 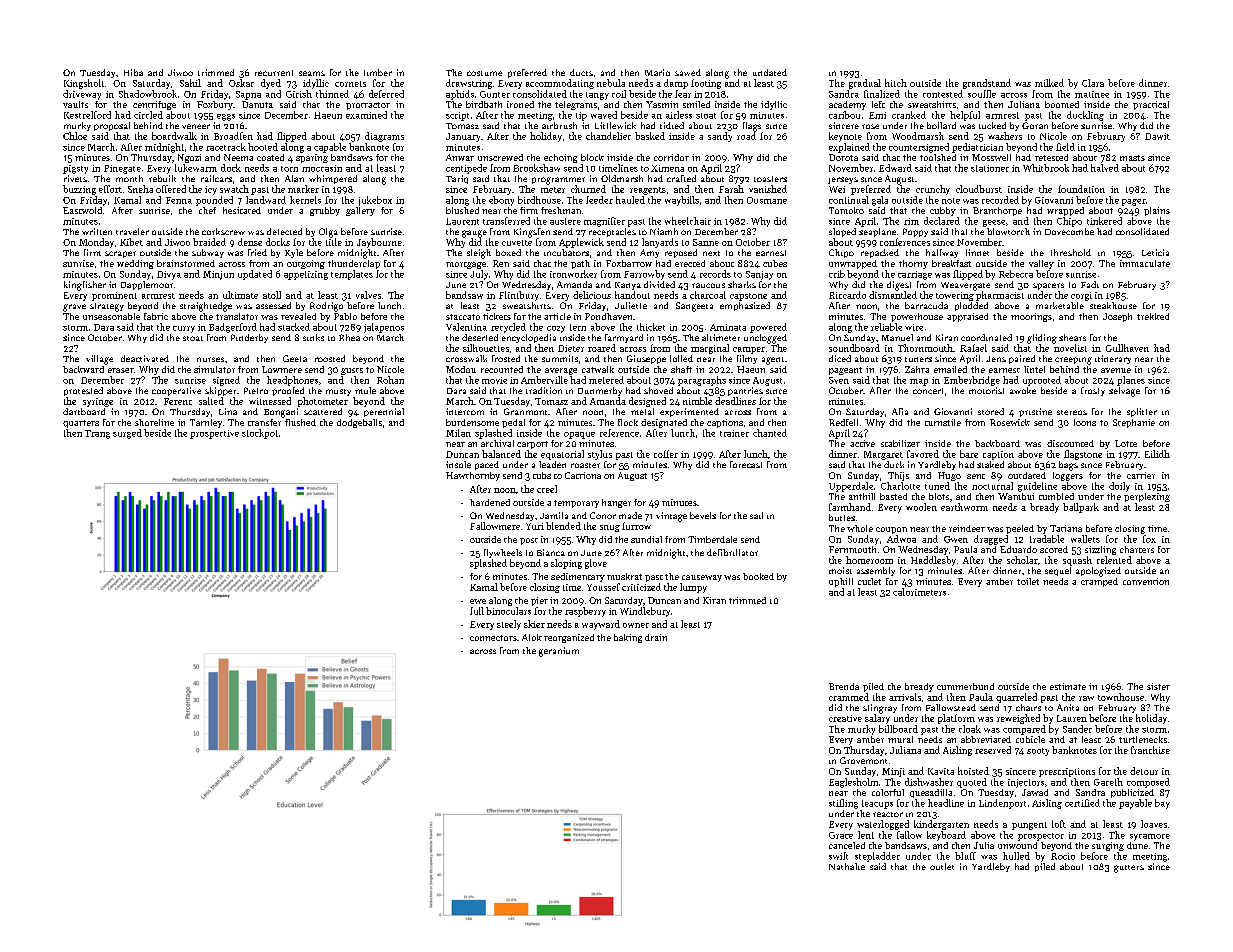 What do you see at coordinates (841, 835) in the page?
I see `Grace` at bounding box center [841, 835].
